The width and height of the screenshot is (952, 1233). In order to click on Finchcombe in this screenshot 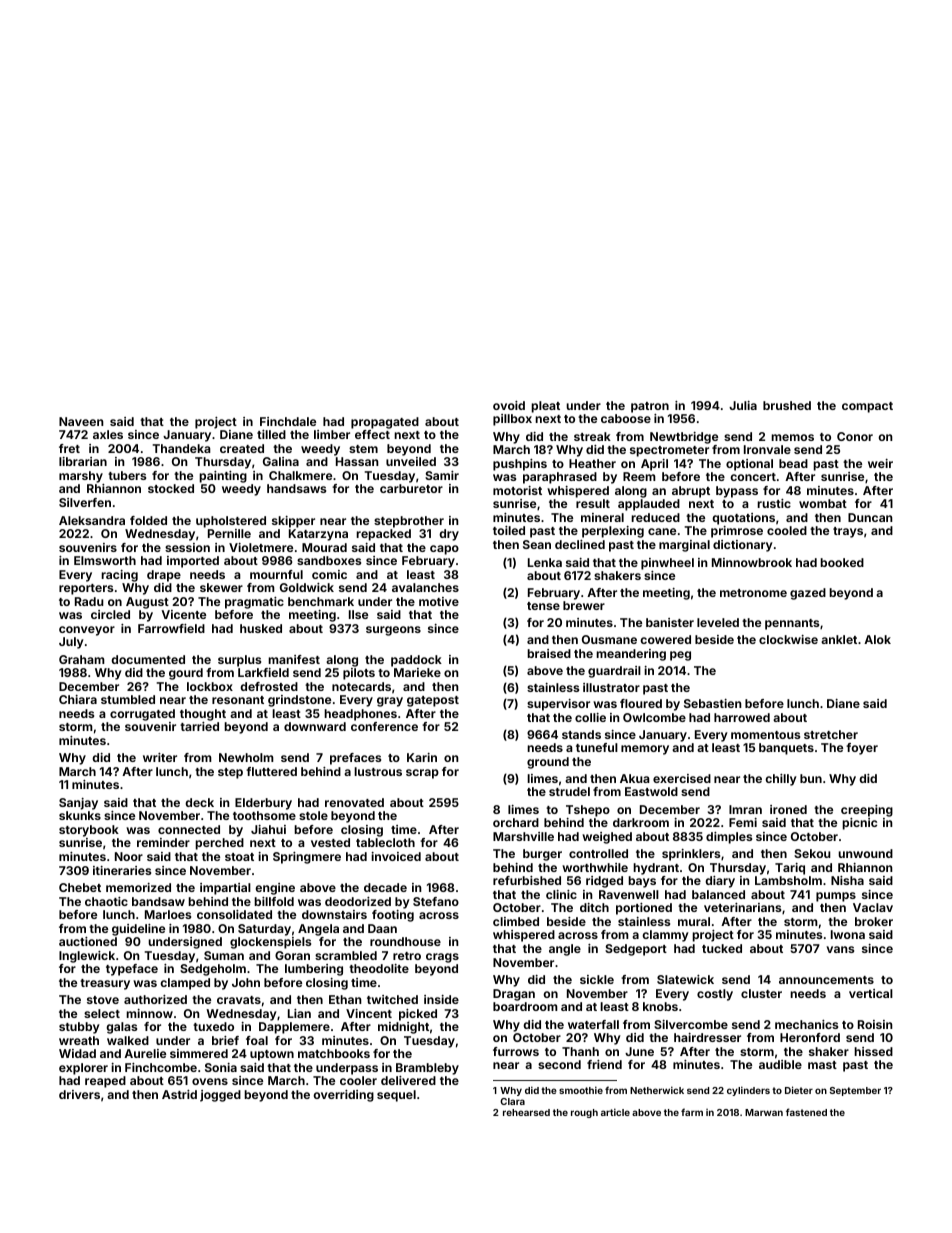, I will do `click(161, 1067)`.
